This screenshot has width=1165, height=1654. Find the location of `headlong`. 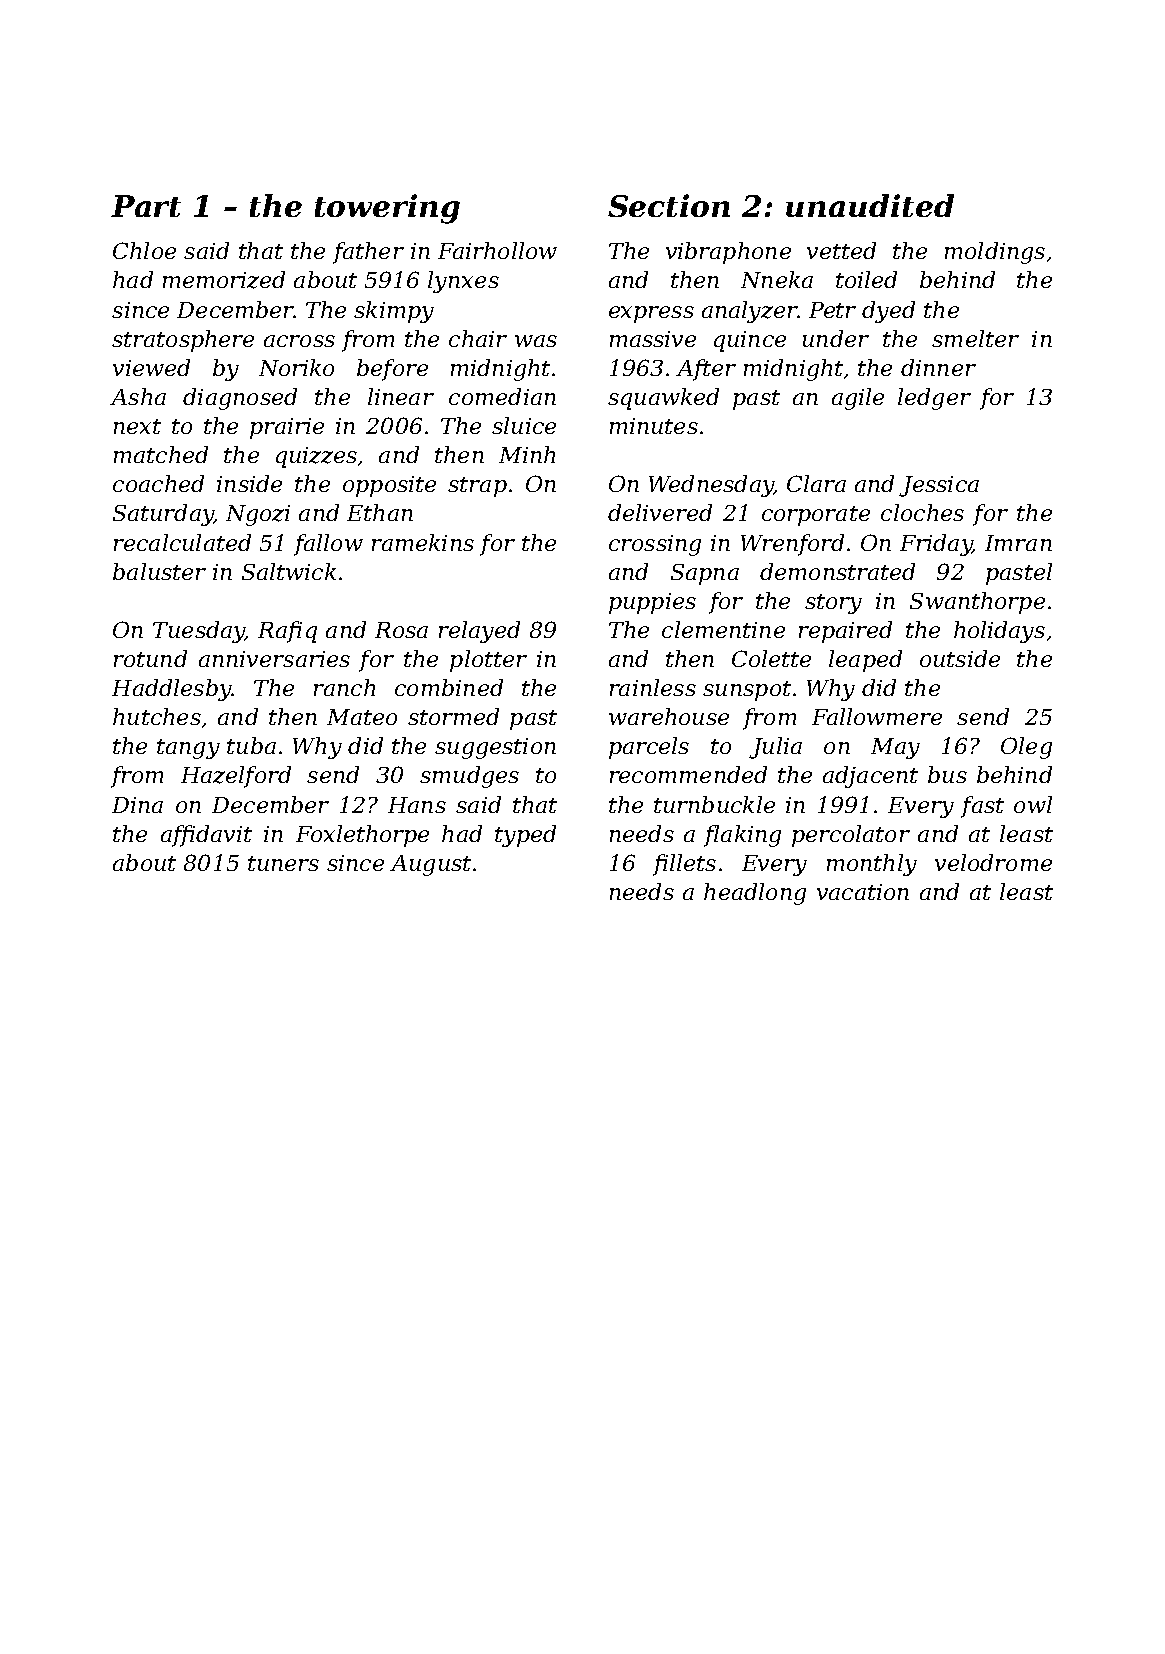

headlong is located at coordinates (755, 894).
